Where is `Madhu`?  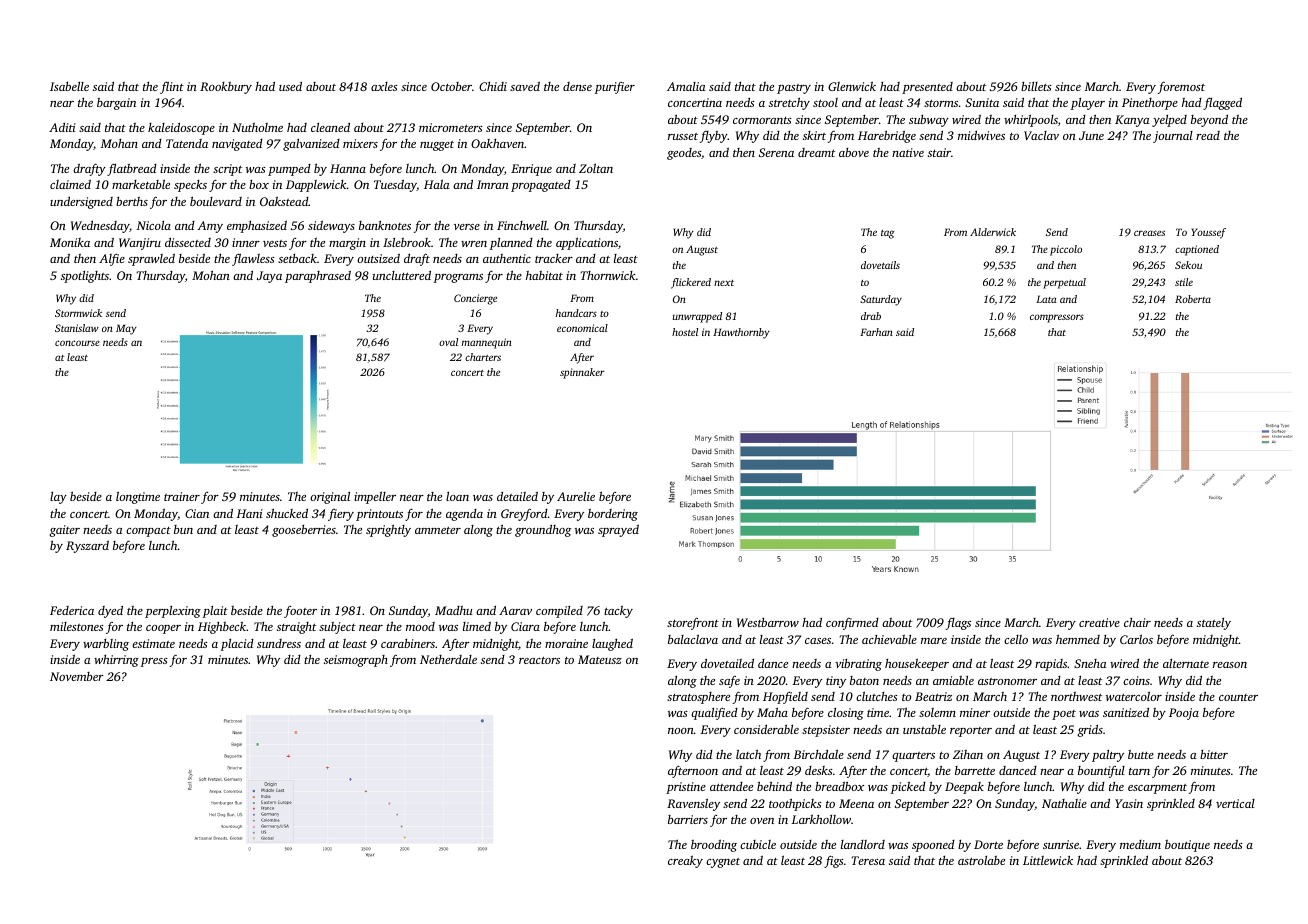 Madhu is located at coordinates (454, 610).
